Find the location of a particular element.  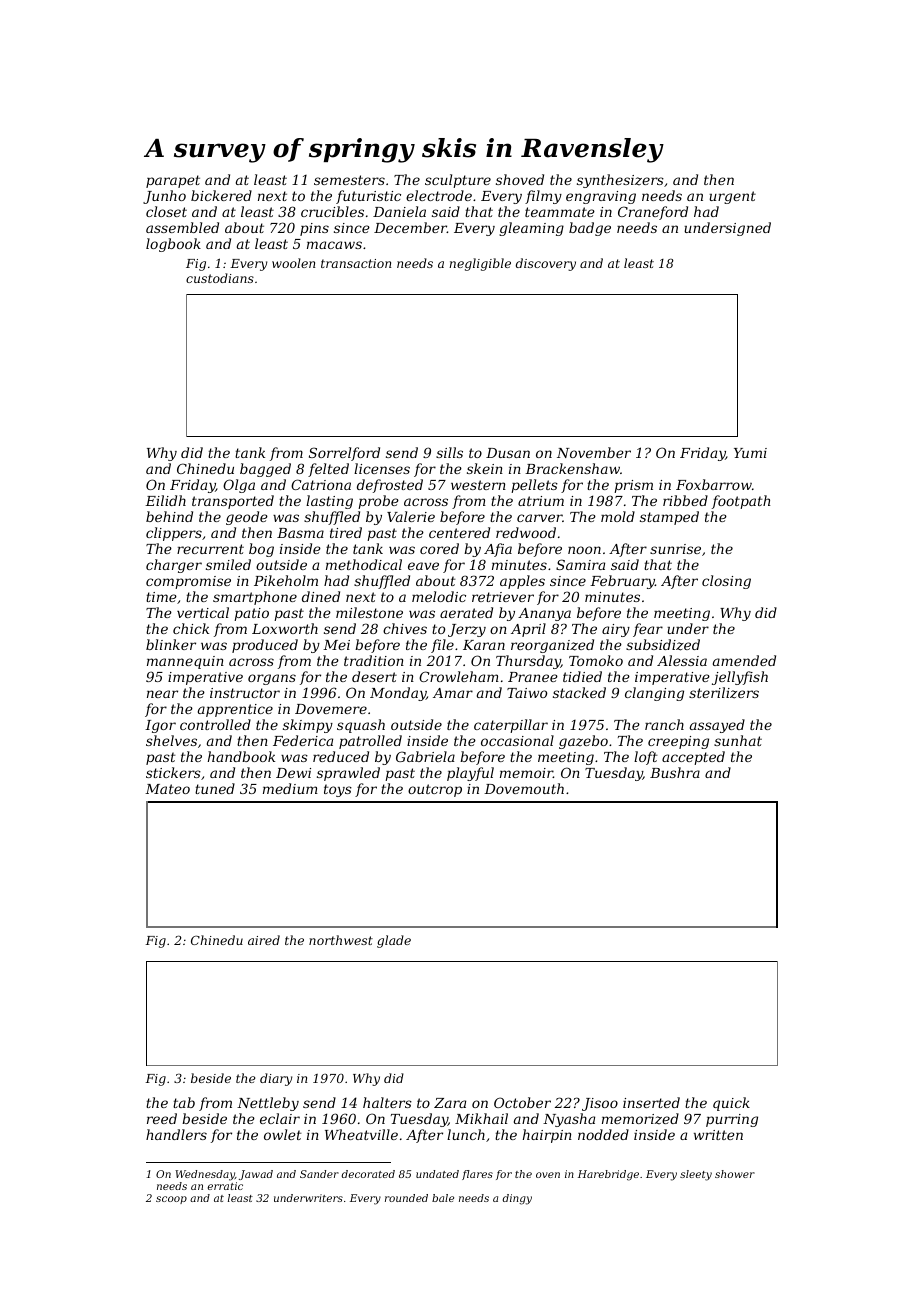

aired is located at coordinates (264, 940).
